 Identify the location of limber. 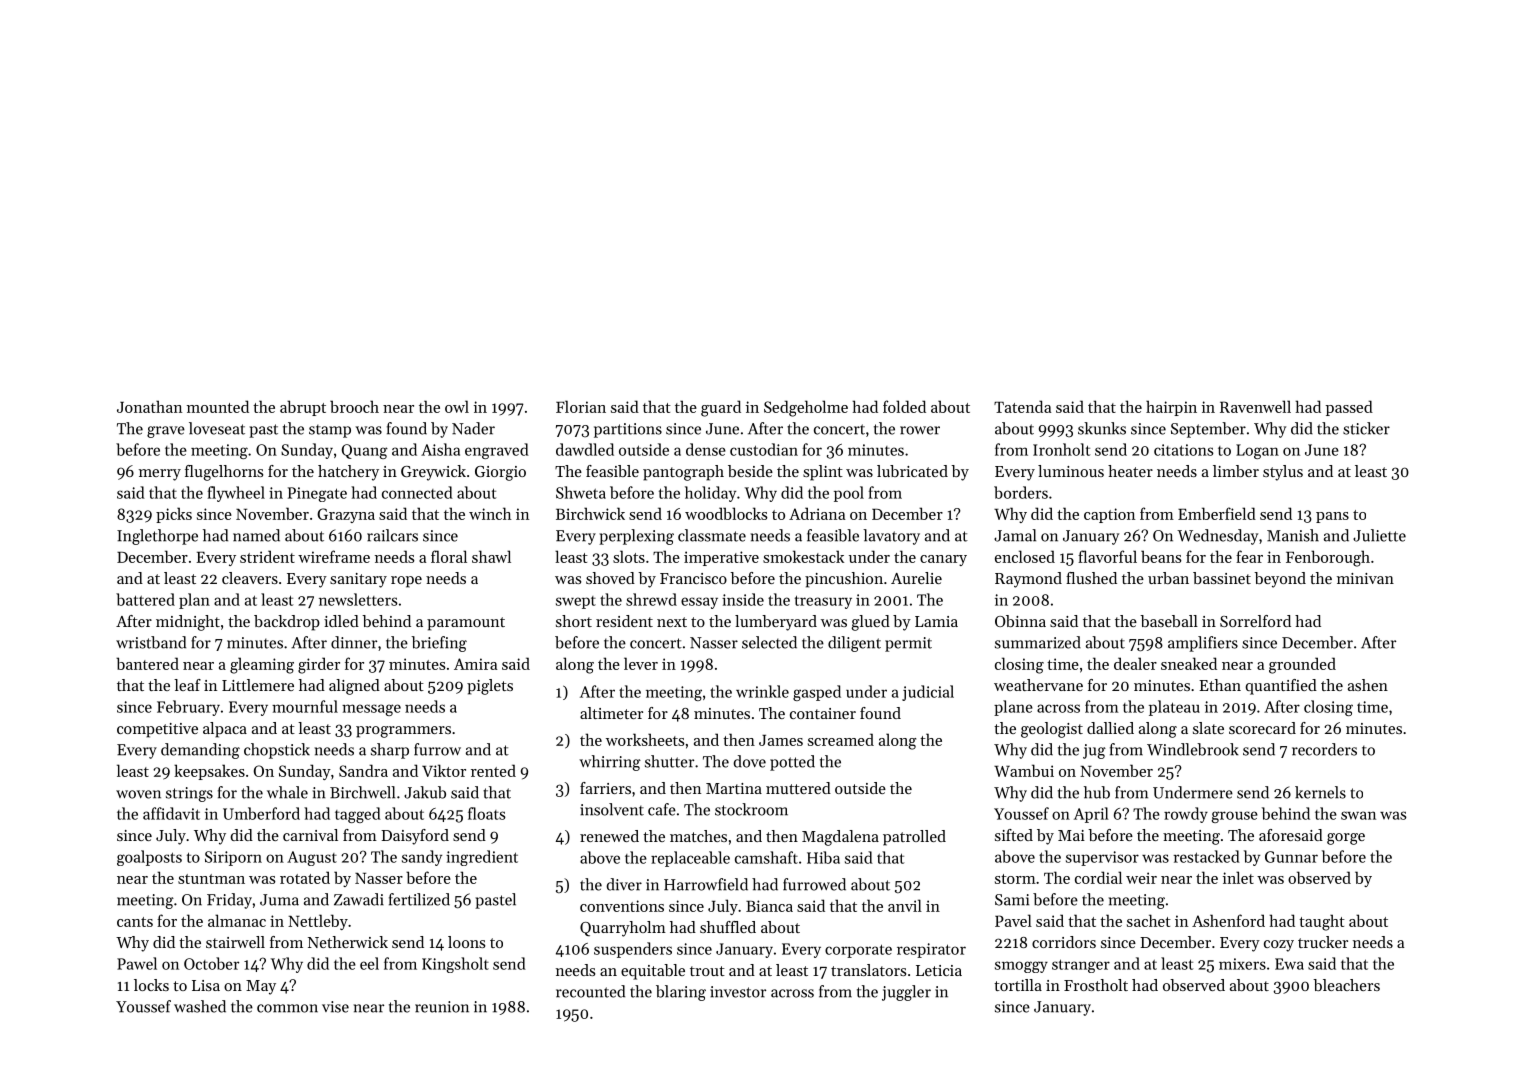
(1236, 471).
